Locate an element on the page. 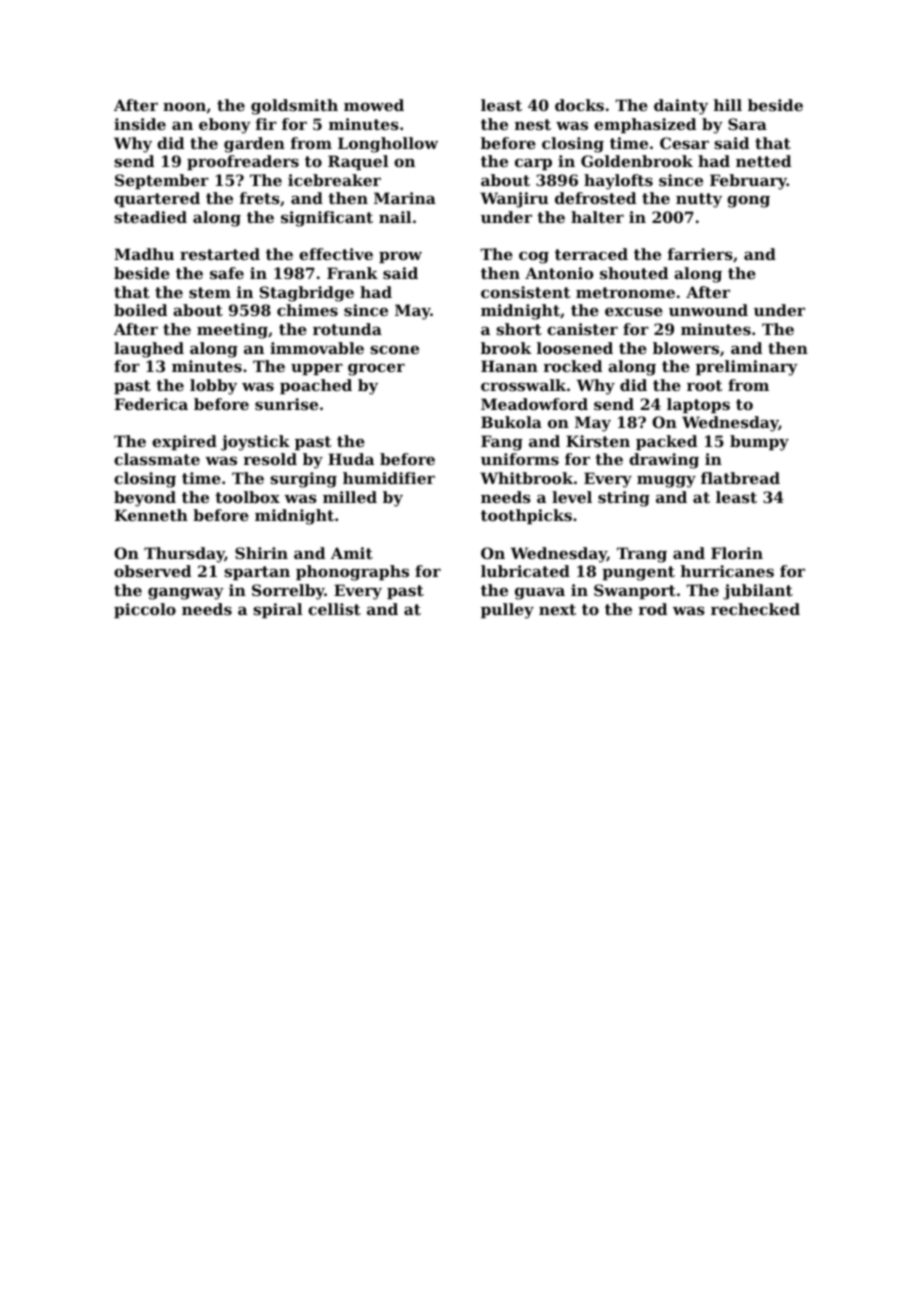  flatbread is located at coordinates (740, 478).
